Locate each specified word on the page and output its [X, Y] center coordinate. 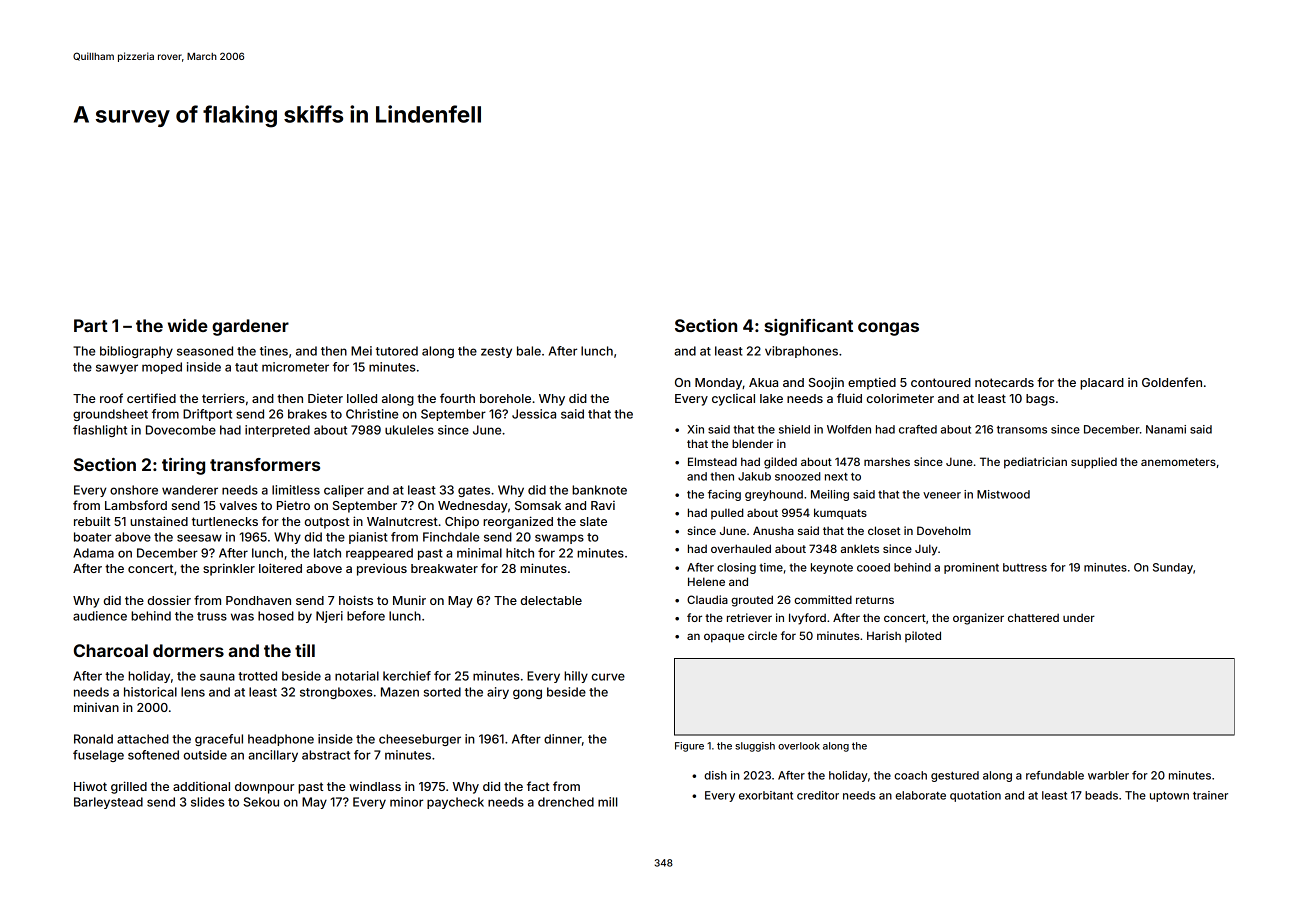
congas [888, 329]
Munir [409, 600]
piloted [923, 636]
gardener [250, 327]
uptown [1169, 797]
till [305, 650]
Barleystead [108, 803]
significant [808, 327]
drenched [566, 802]
